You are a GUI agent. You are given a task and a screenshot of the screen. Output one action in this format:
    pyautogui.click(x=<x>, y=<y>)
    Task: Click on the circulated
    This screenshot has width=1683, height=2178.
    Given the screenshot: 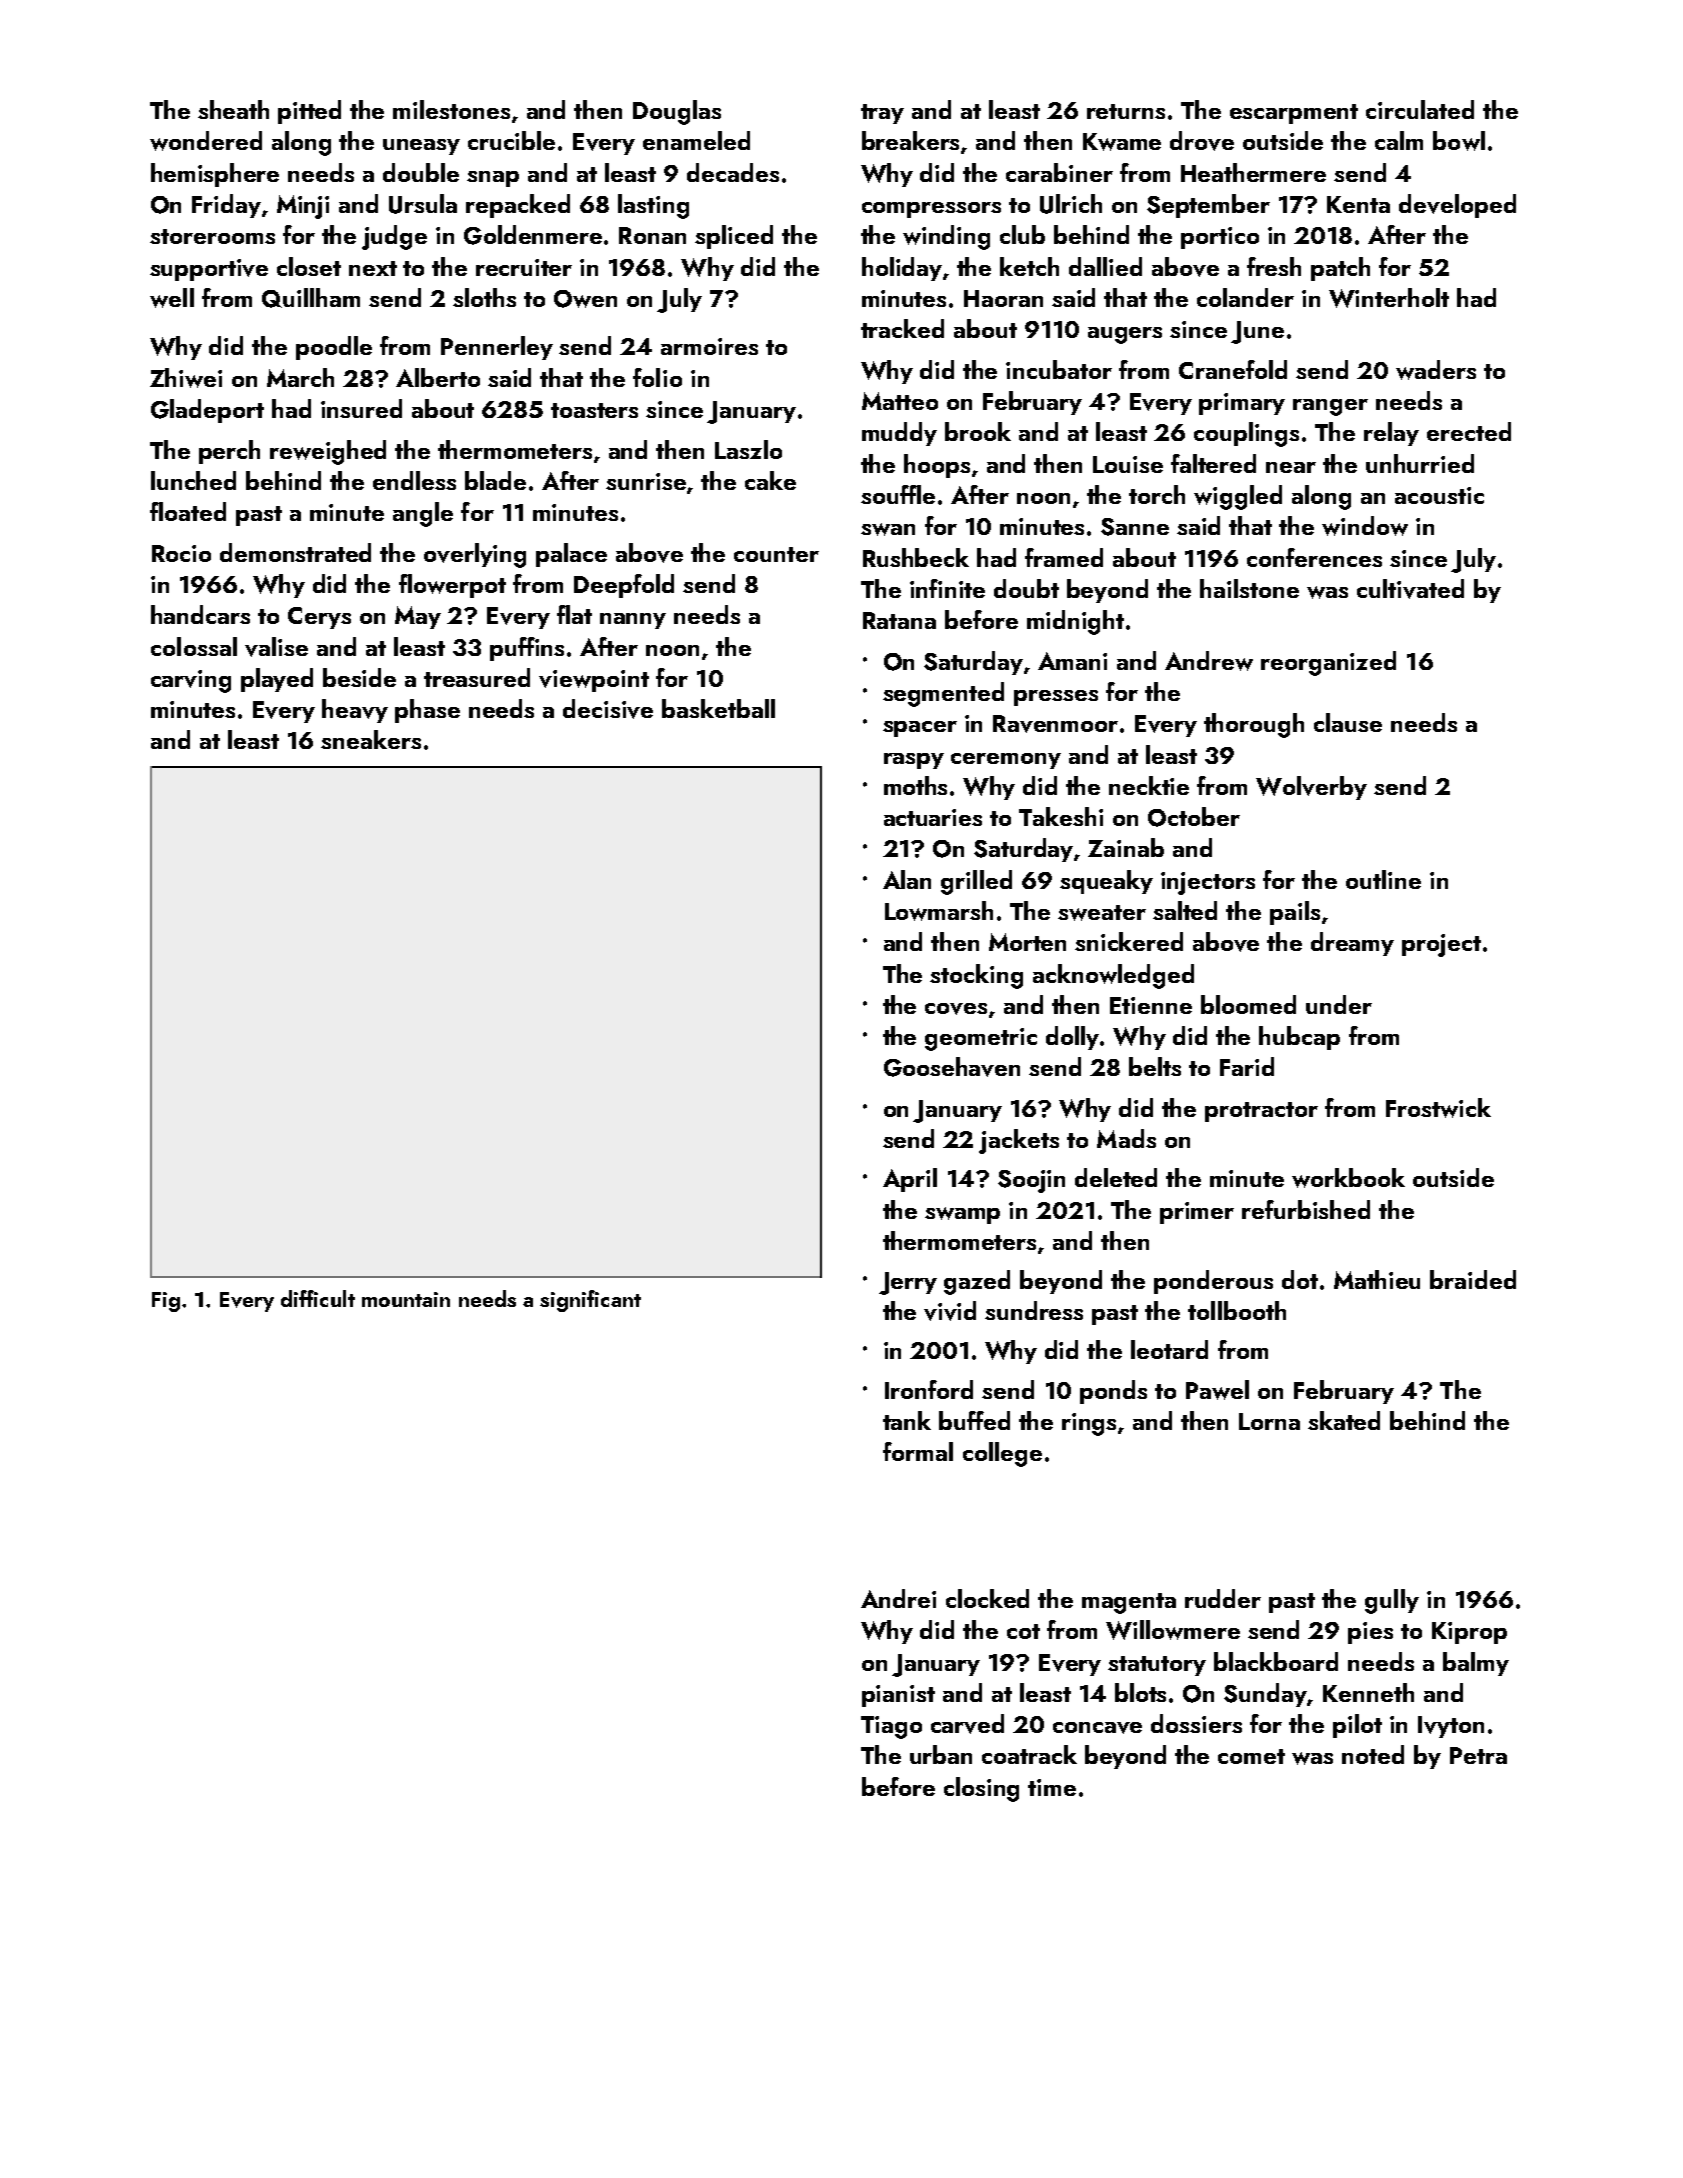 What is the action you would take?
    pyautogui.click(x=1420, y=109)
